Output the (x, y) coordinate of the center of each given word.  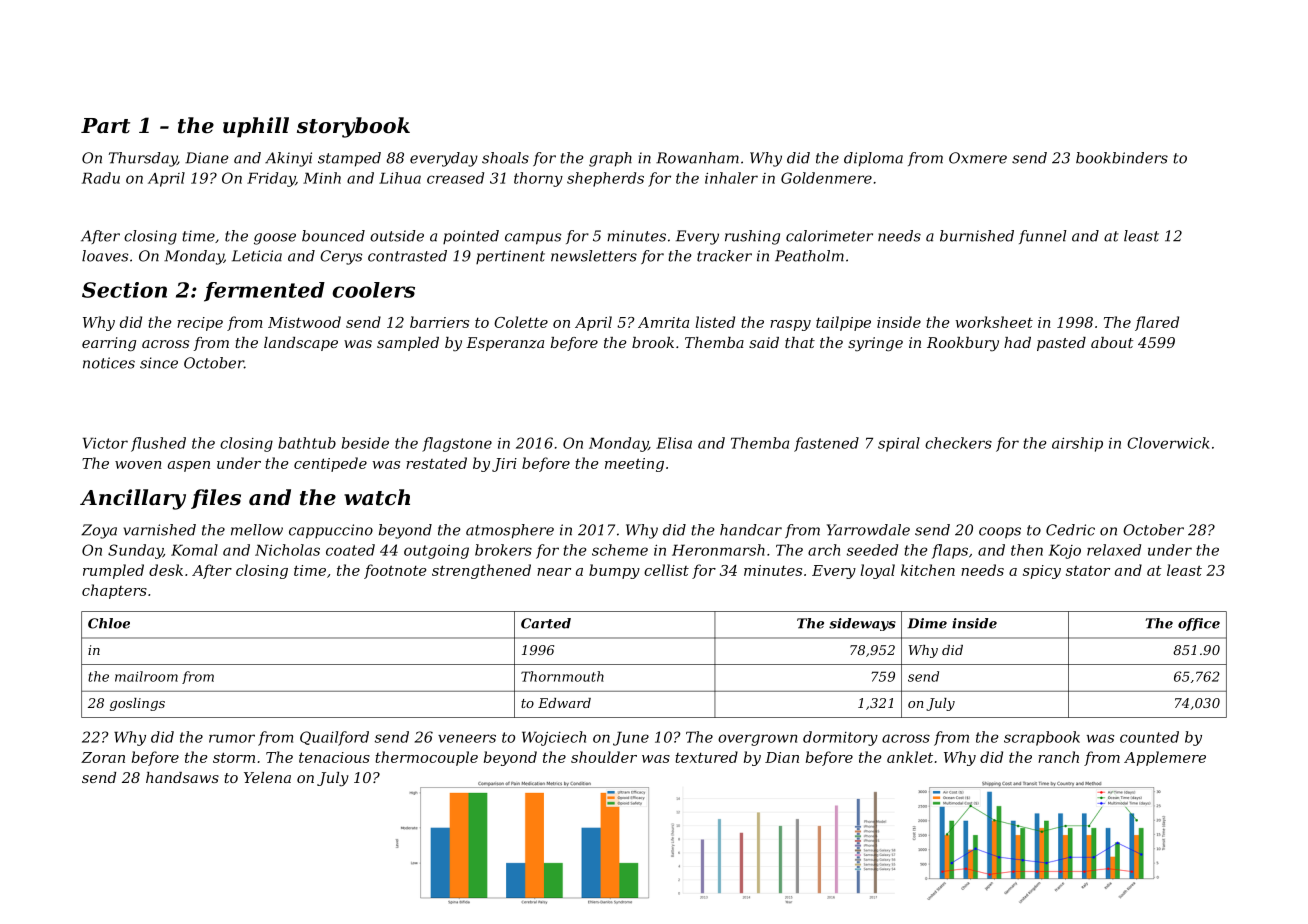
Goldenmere (826, 178)
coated (350, 550)
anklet (910, 757)
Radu (101, 178)
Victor (105, 443)
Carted (546, 623)
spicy (1042, 572)
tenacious (334, 757)
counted (1149, 737)
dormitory (840, 738)
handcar (751, 530)
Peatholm (809, 256)
